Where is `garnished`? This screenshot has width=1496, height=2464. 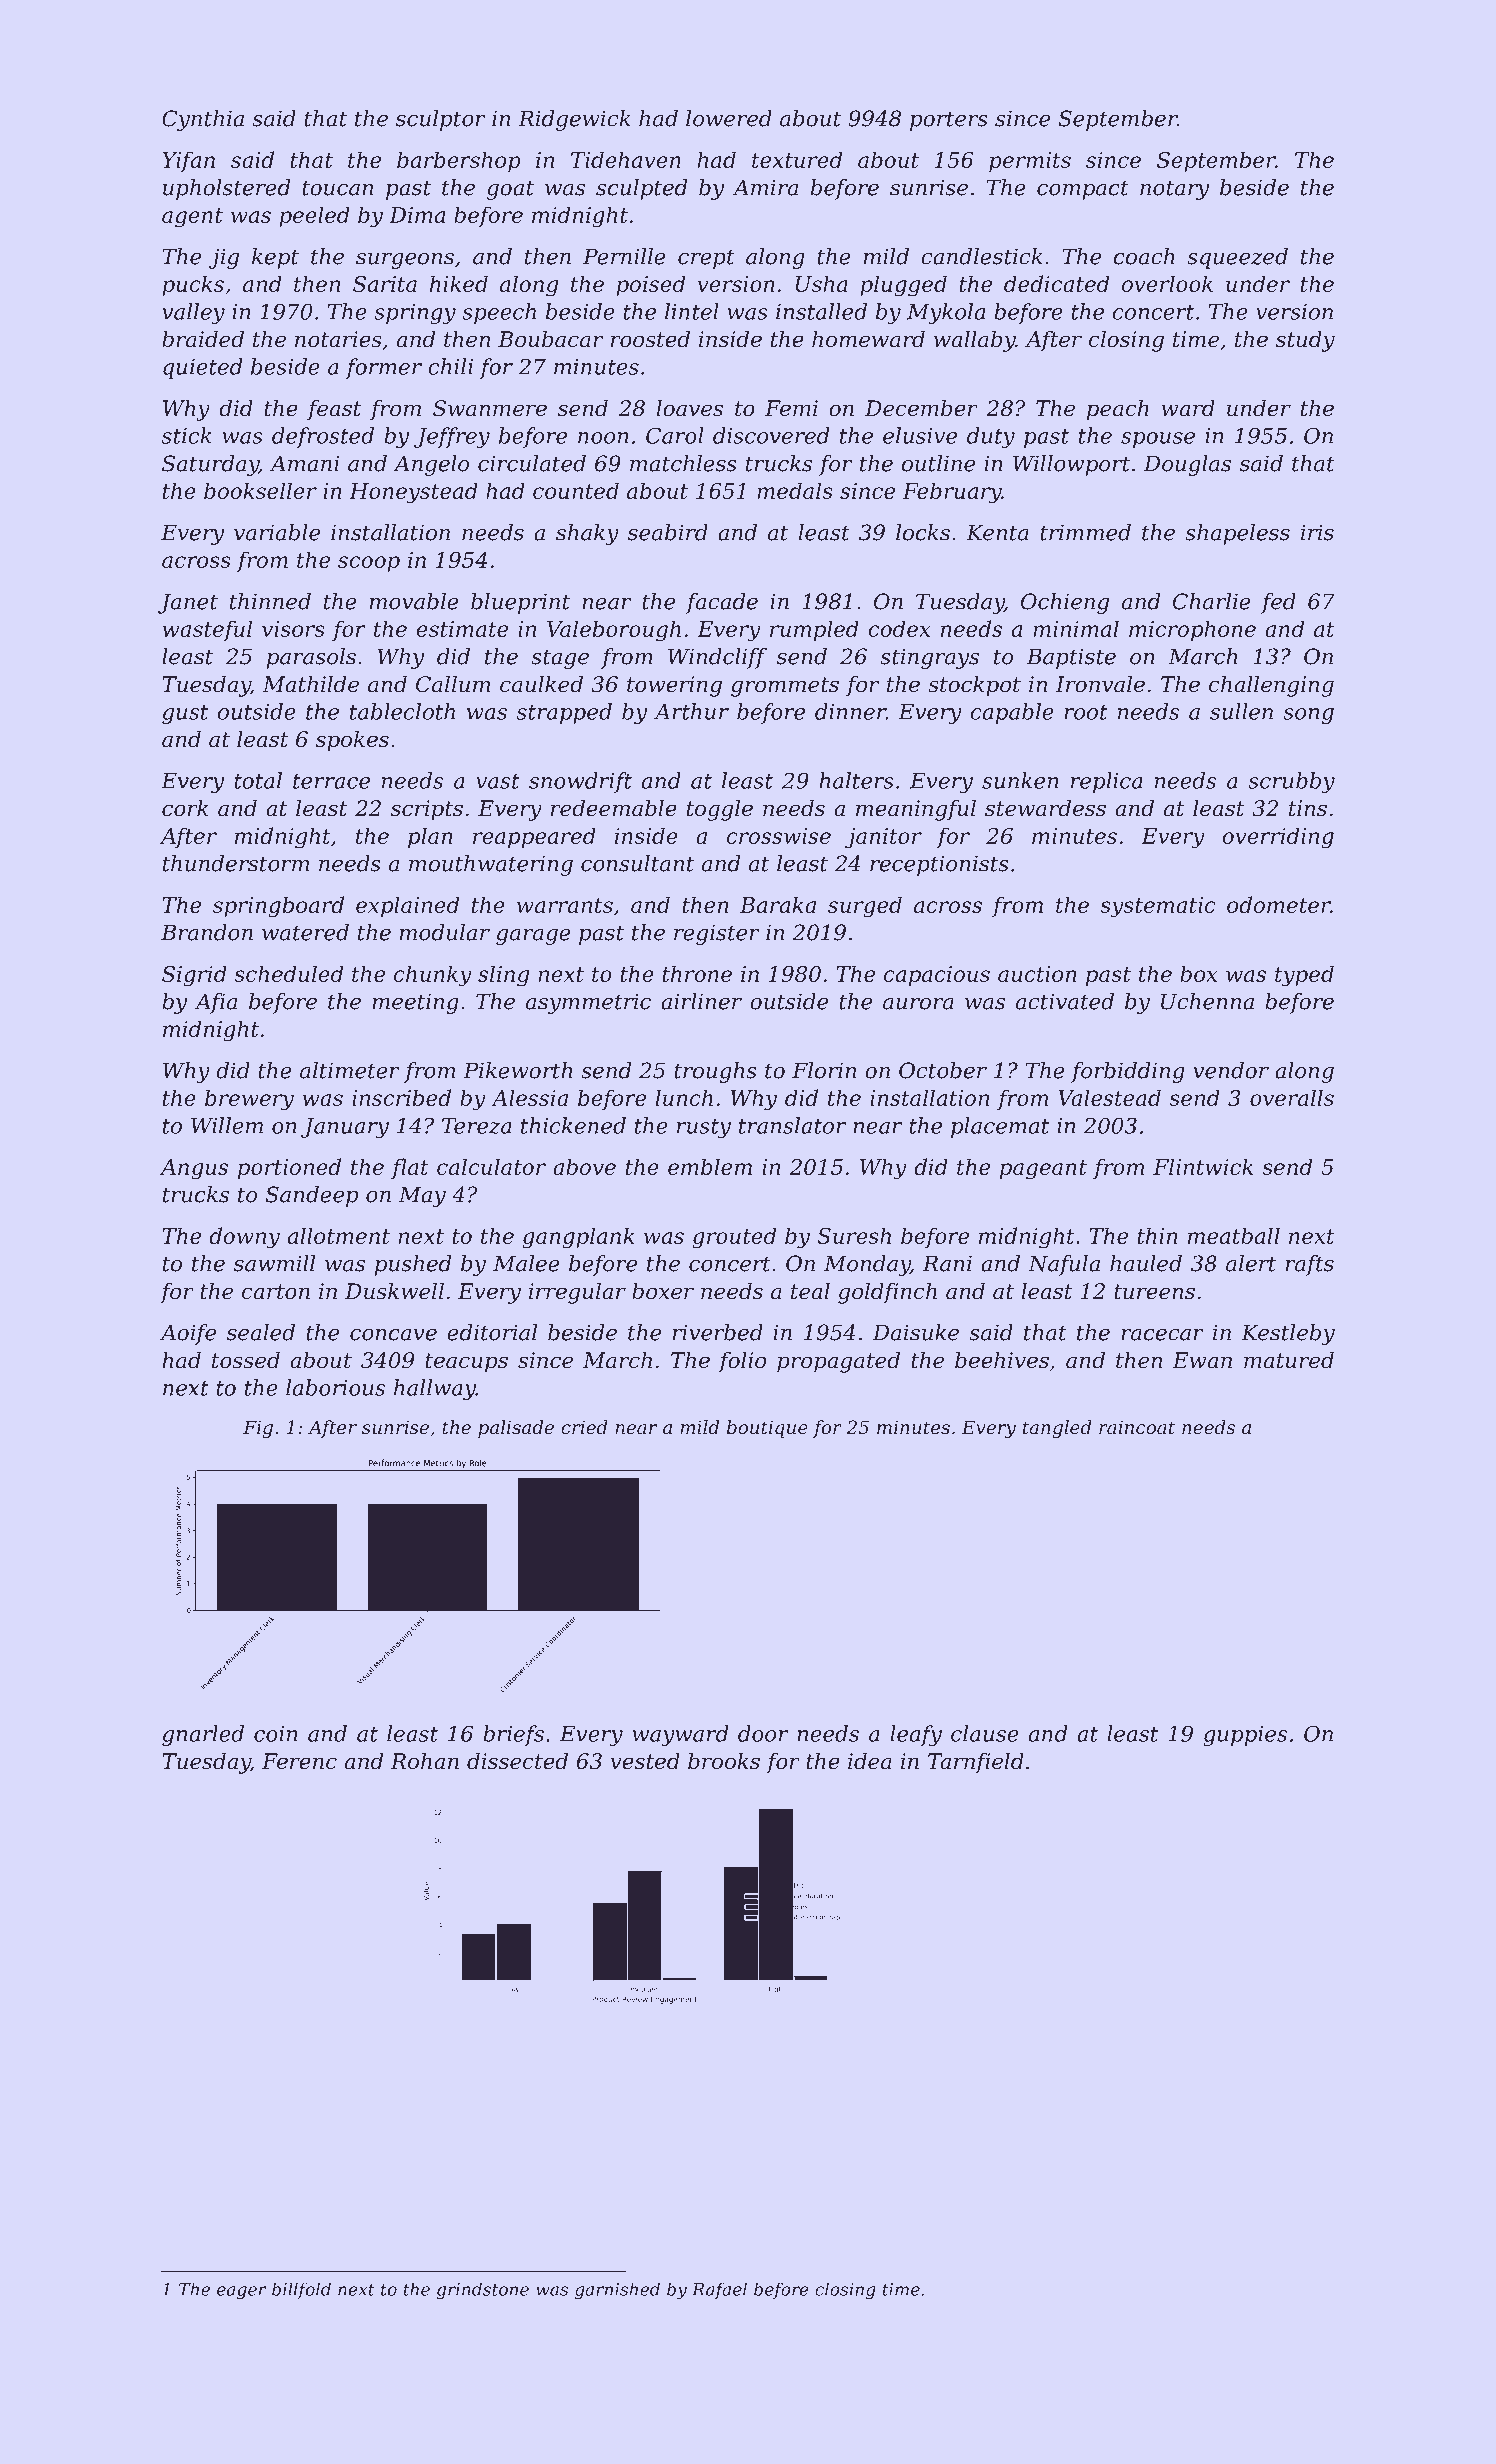 garnished is located at coordinates (617, 2291).
